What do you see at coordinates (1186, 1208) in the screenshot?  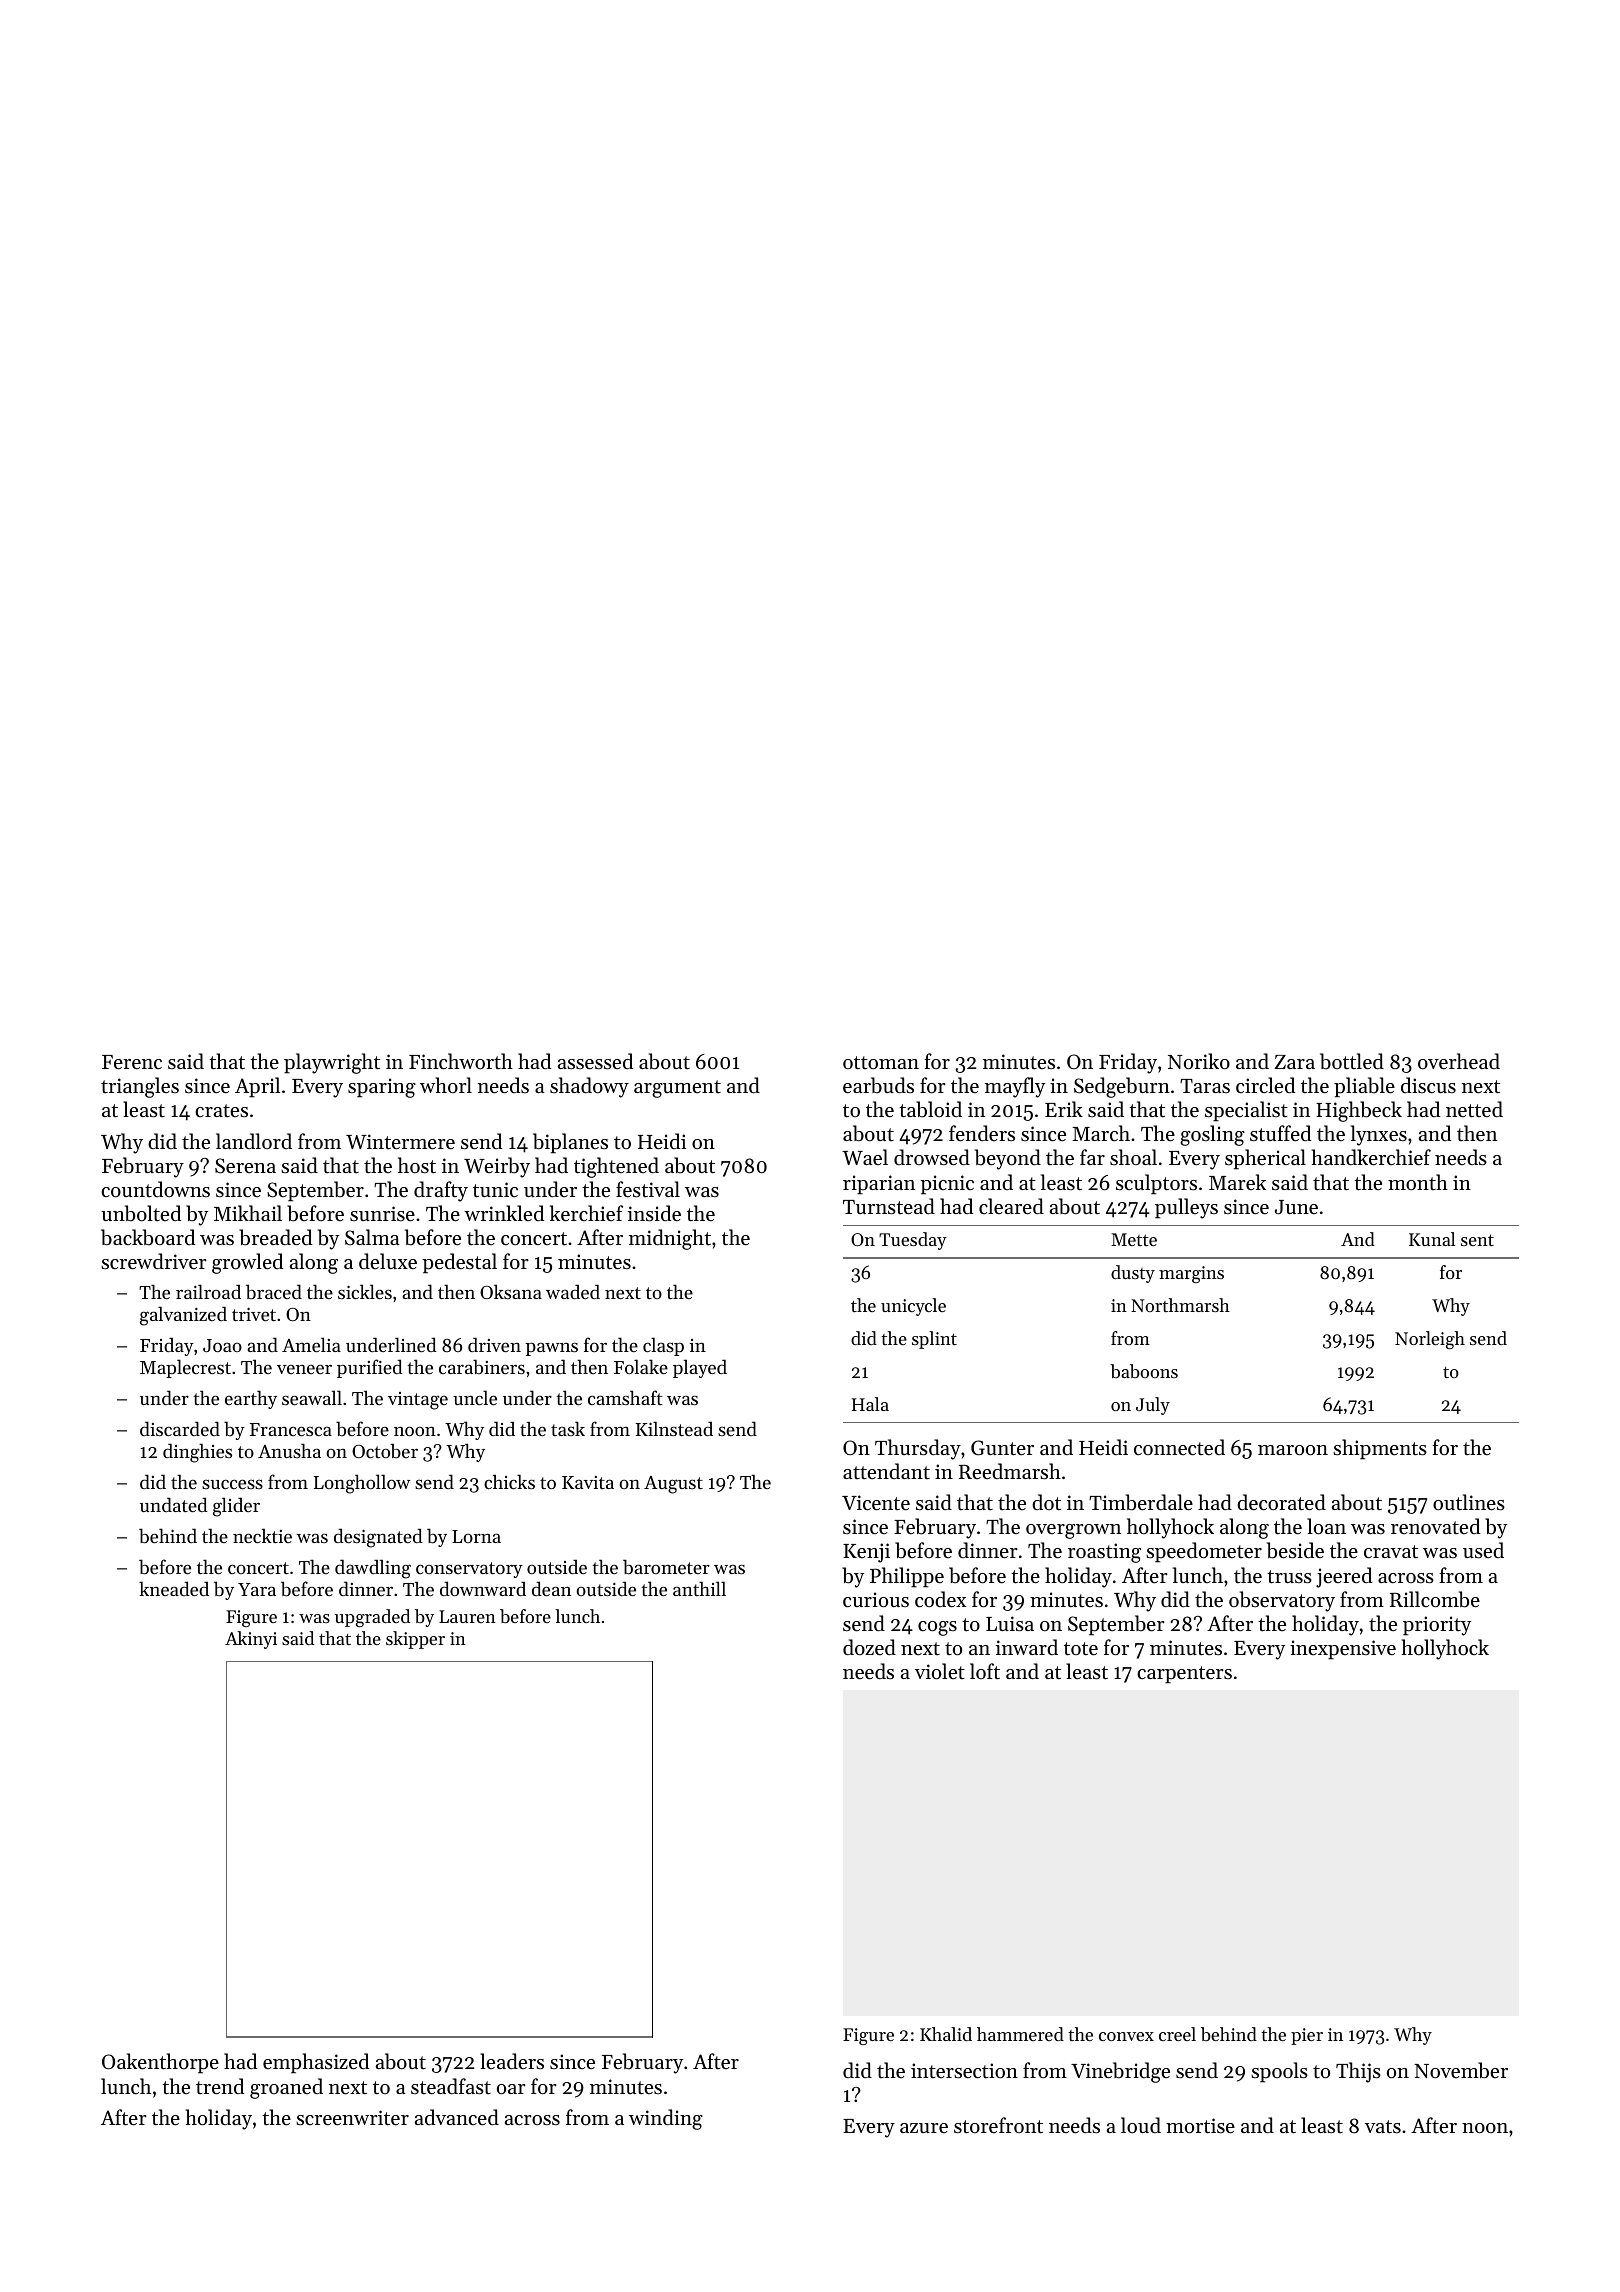 I see `pulleys` at bounding box center [1186, 1208].
